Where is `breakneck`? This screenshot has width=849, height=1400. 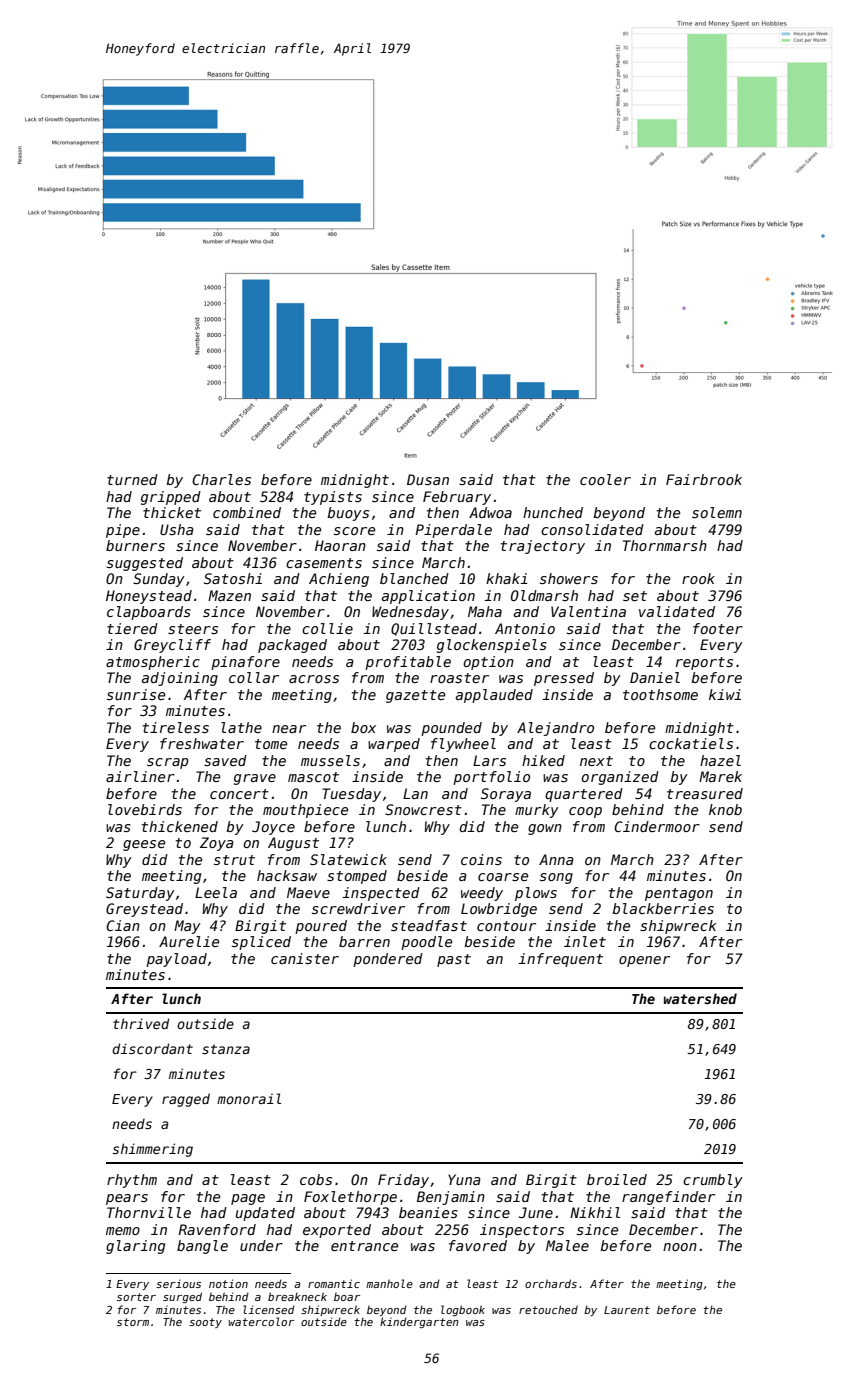
breakneck is located at coordinates (297, 1296).
